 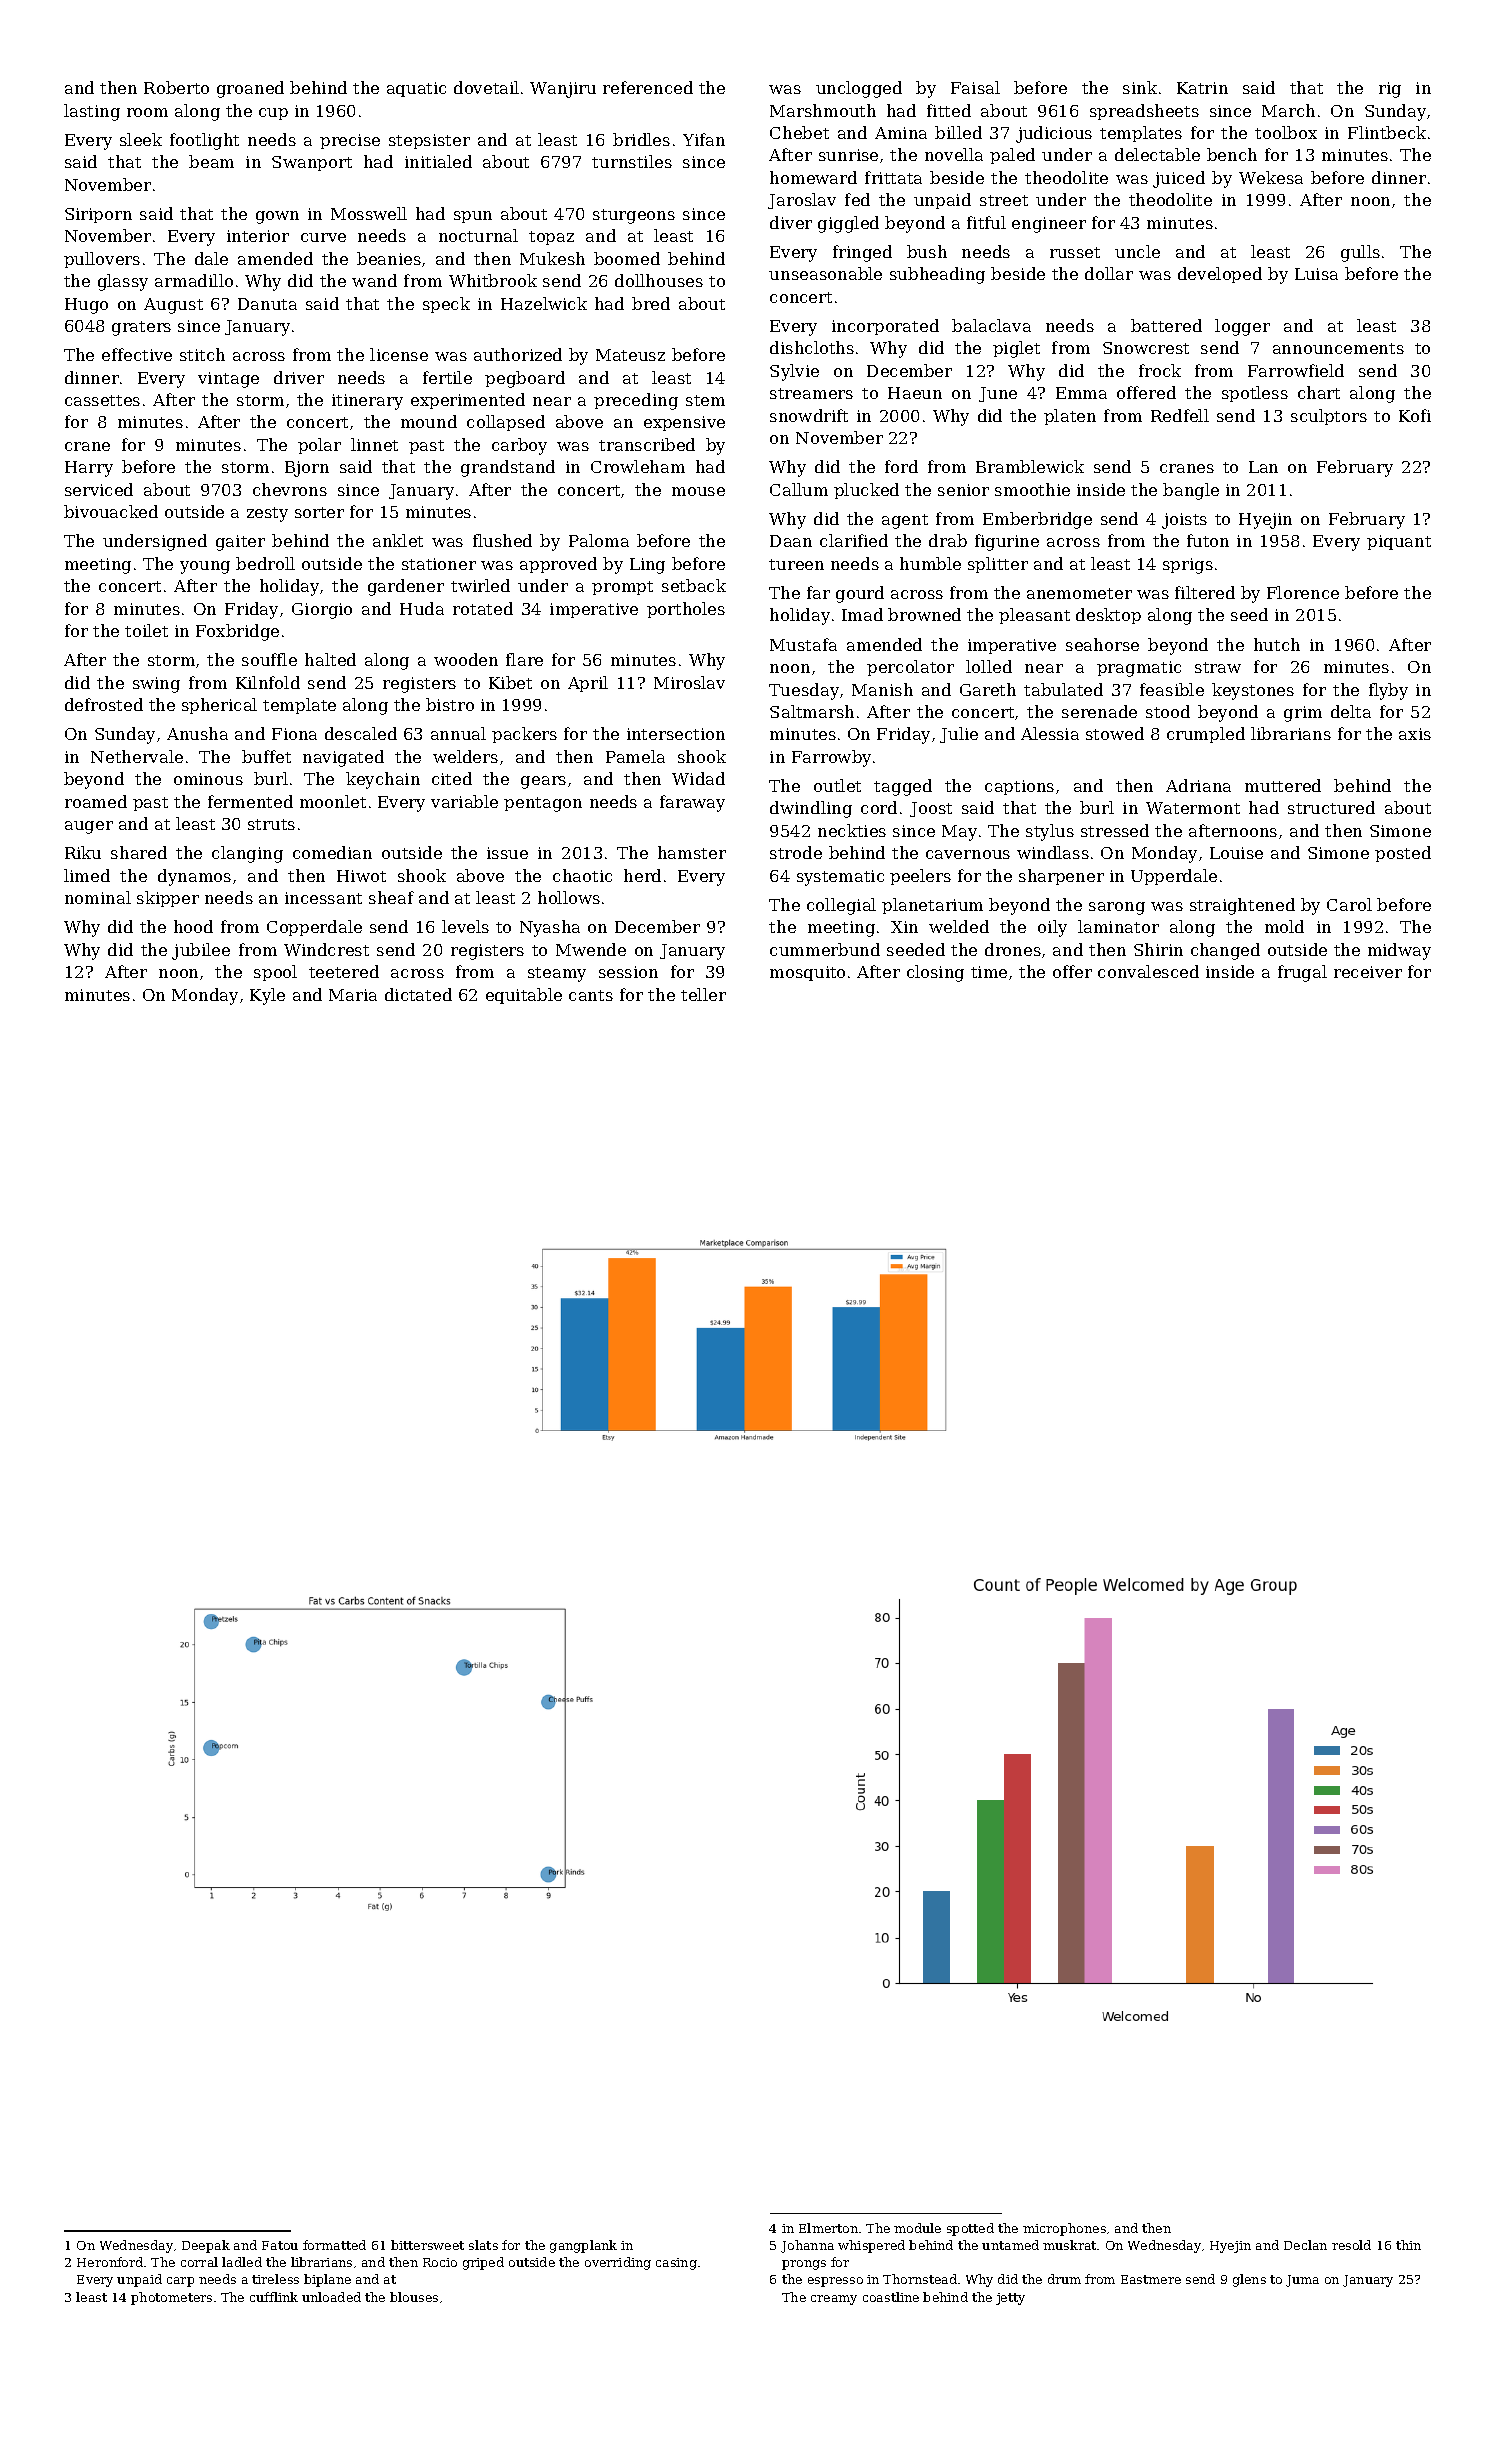 What do you see at coordinates (353, 995) in the screenshot?
I see `Maria` at bounding box center [353, 995].
